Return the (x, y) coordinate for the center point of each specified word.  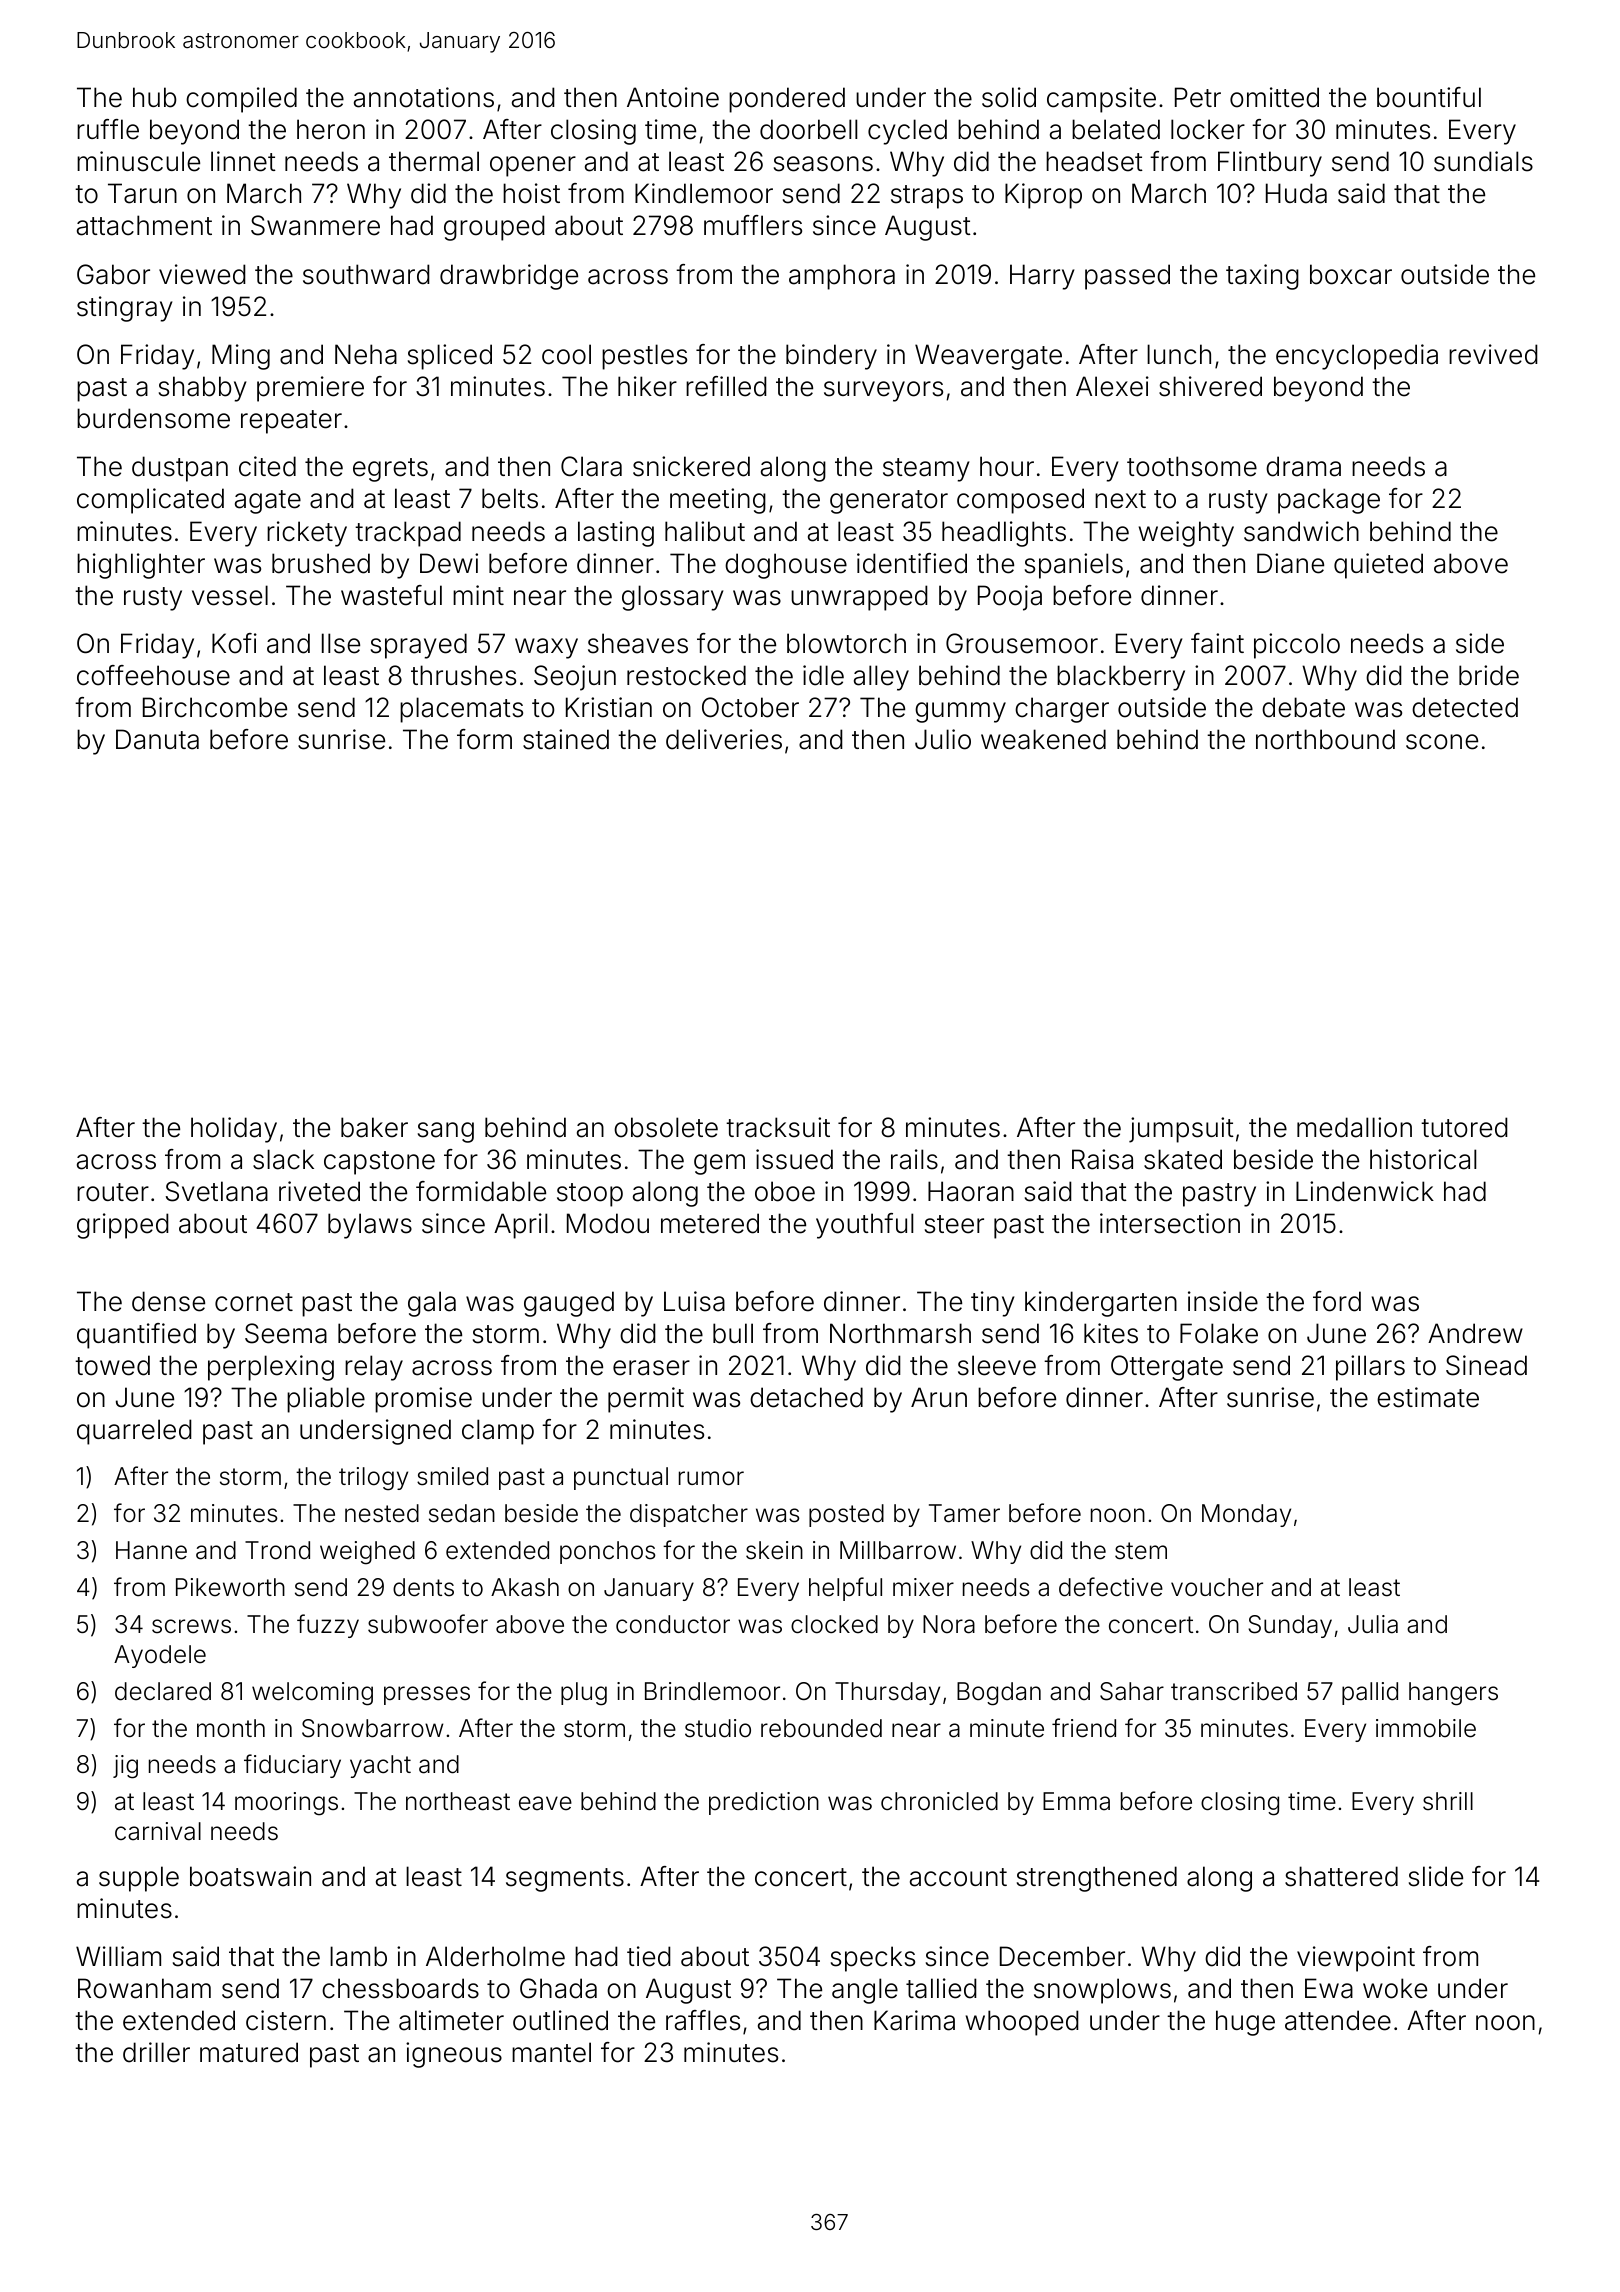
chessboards (400, 1988)
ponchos (608, 1552)
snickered (691, 466)
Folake (1219, 1333)
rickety (307, 534)
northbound (1325, 739)
